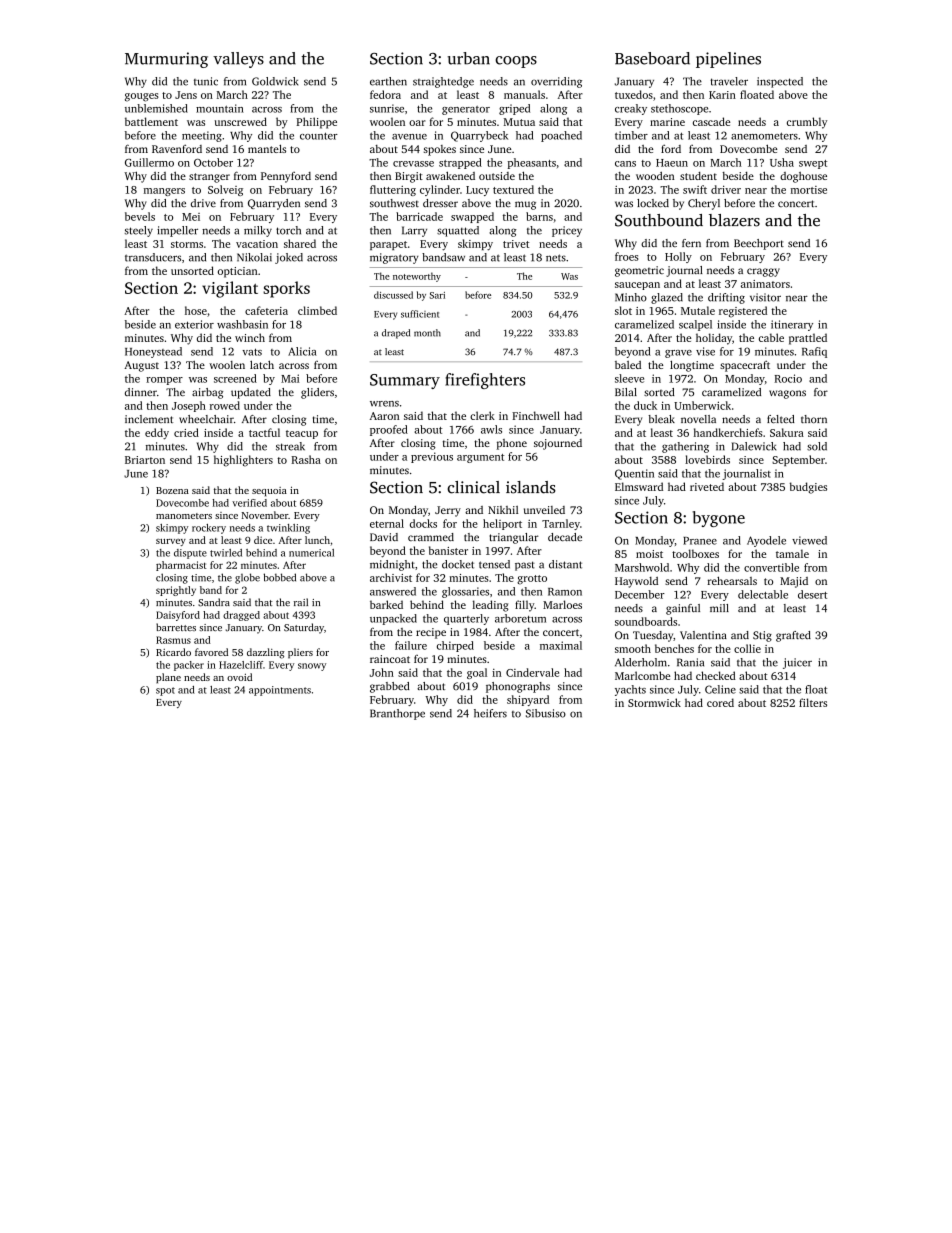 The width and height of the screenshot is (952, 1233). Describe the element at coordinates (678, 354) in the screenshot. I see `grave` at that location.
